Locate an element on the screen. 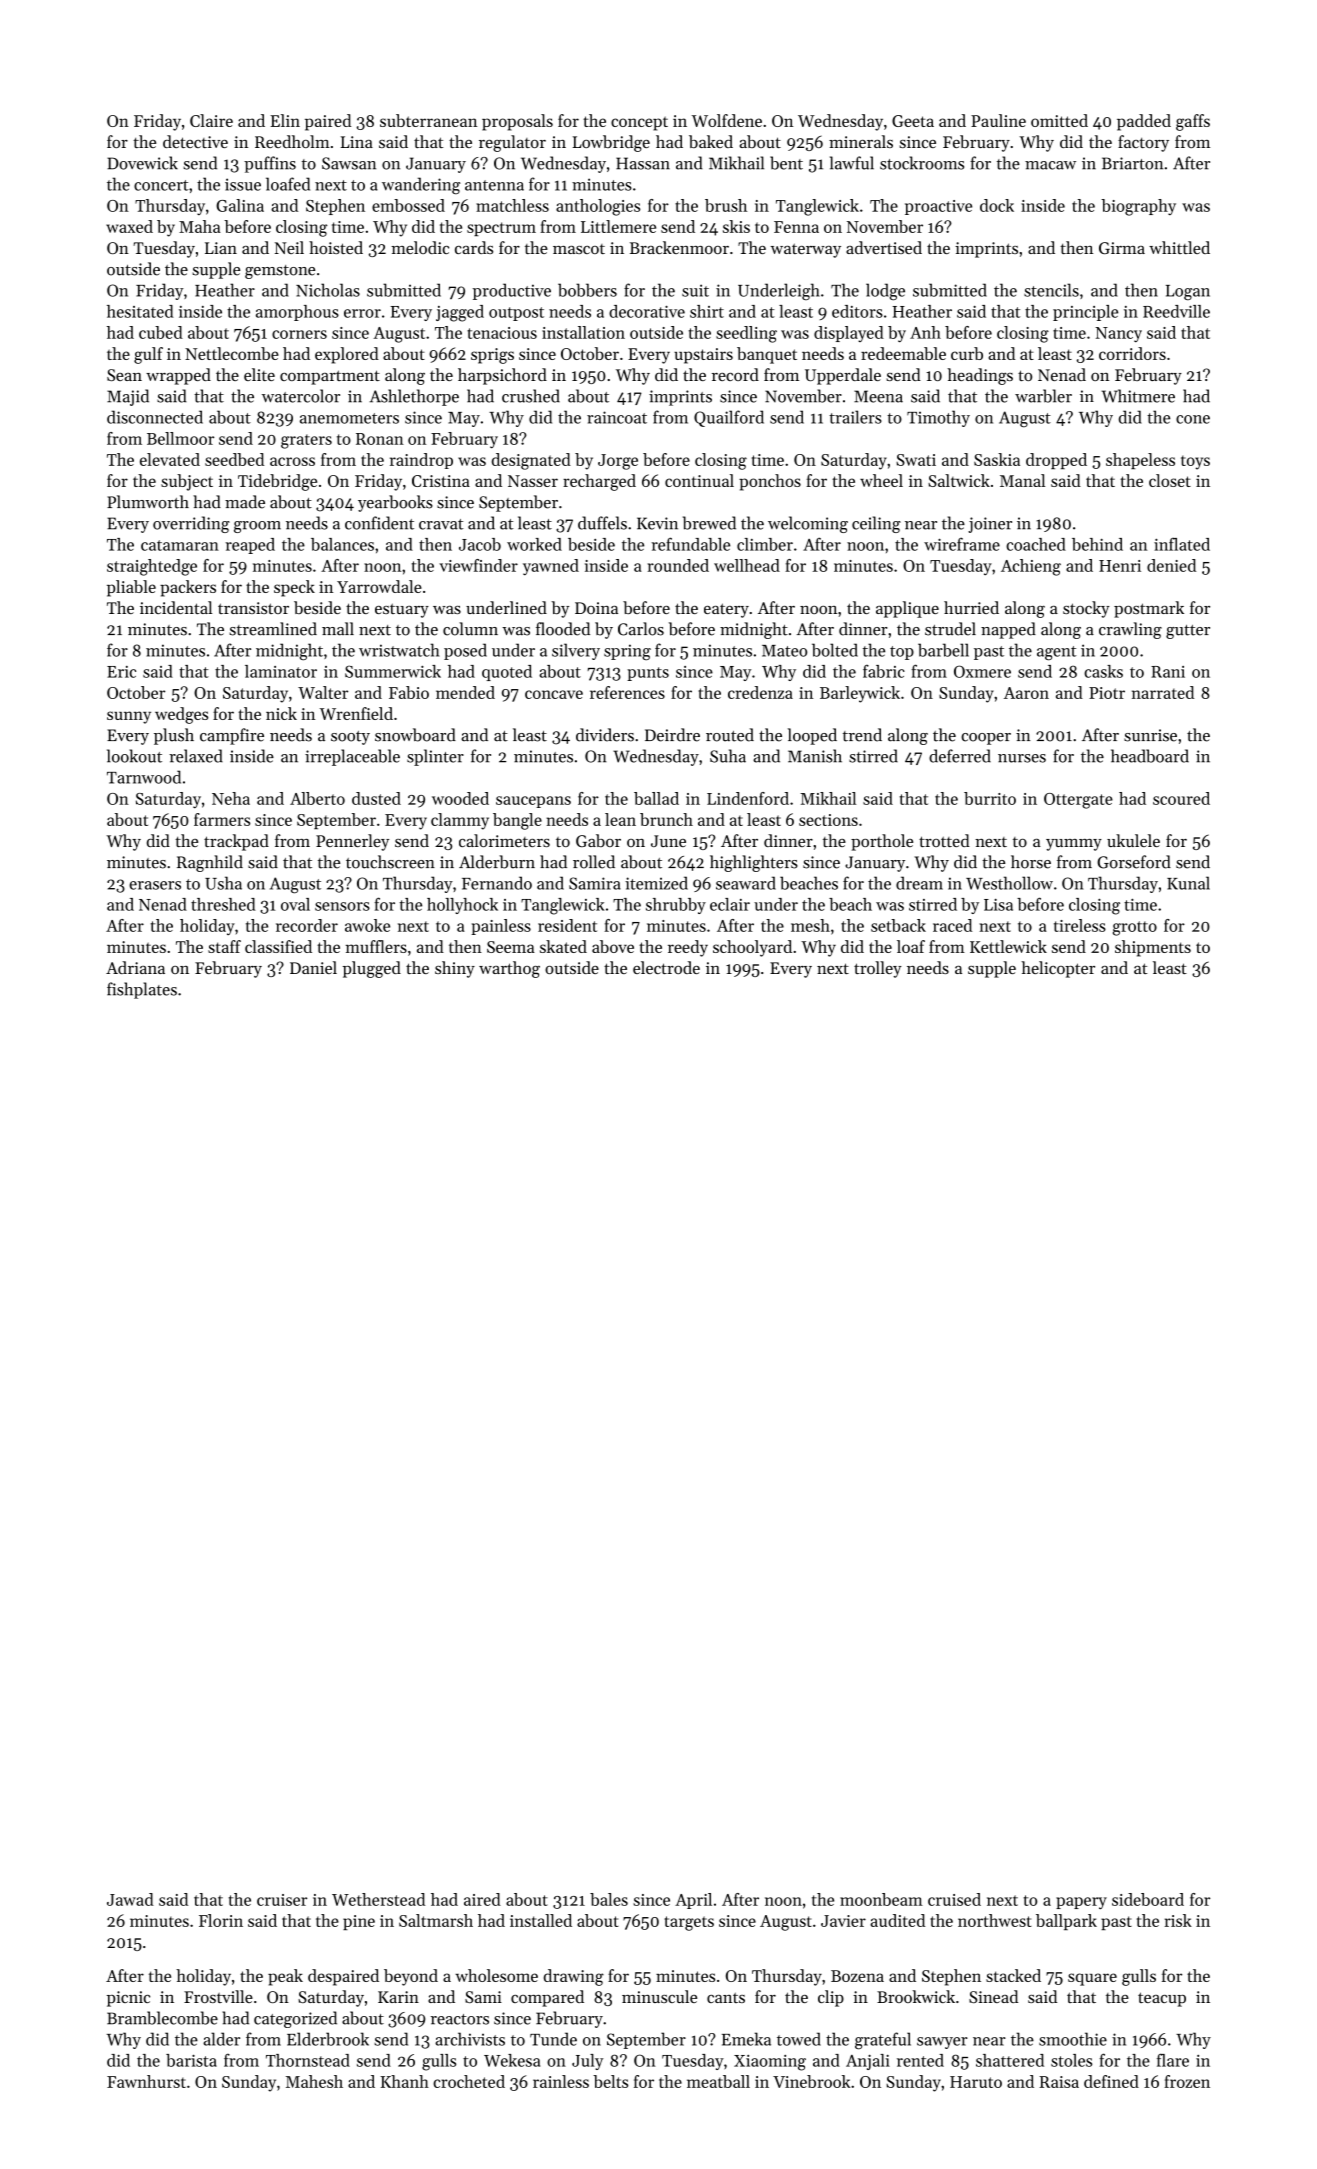  Sean is located at coordinates (124, 375).
